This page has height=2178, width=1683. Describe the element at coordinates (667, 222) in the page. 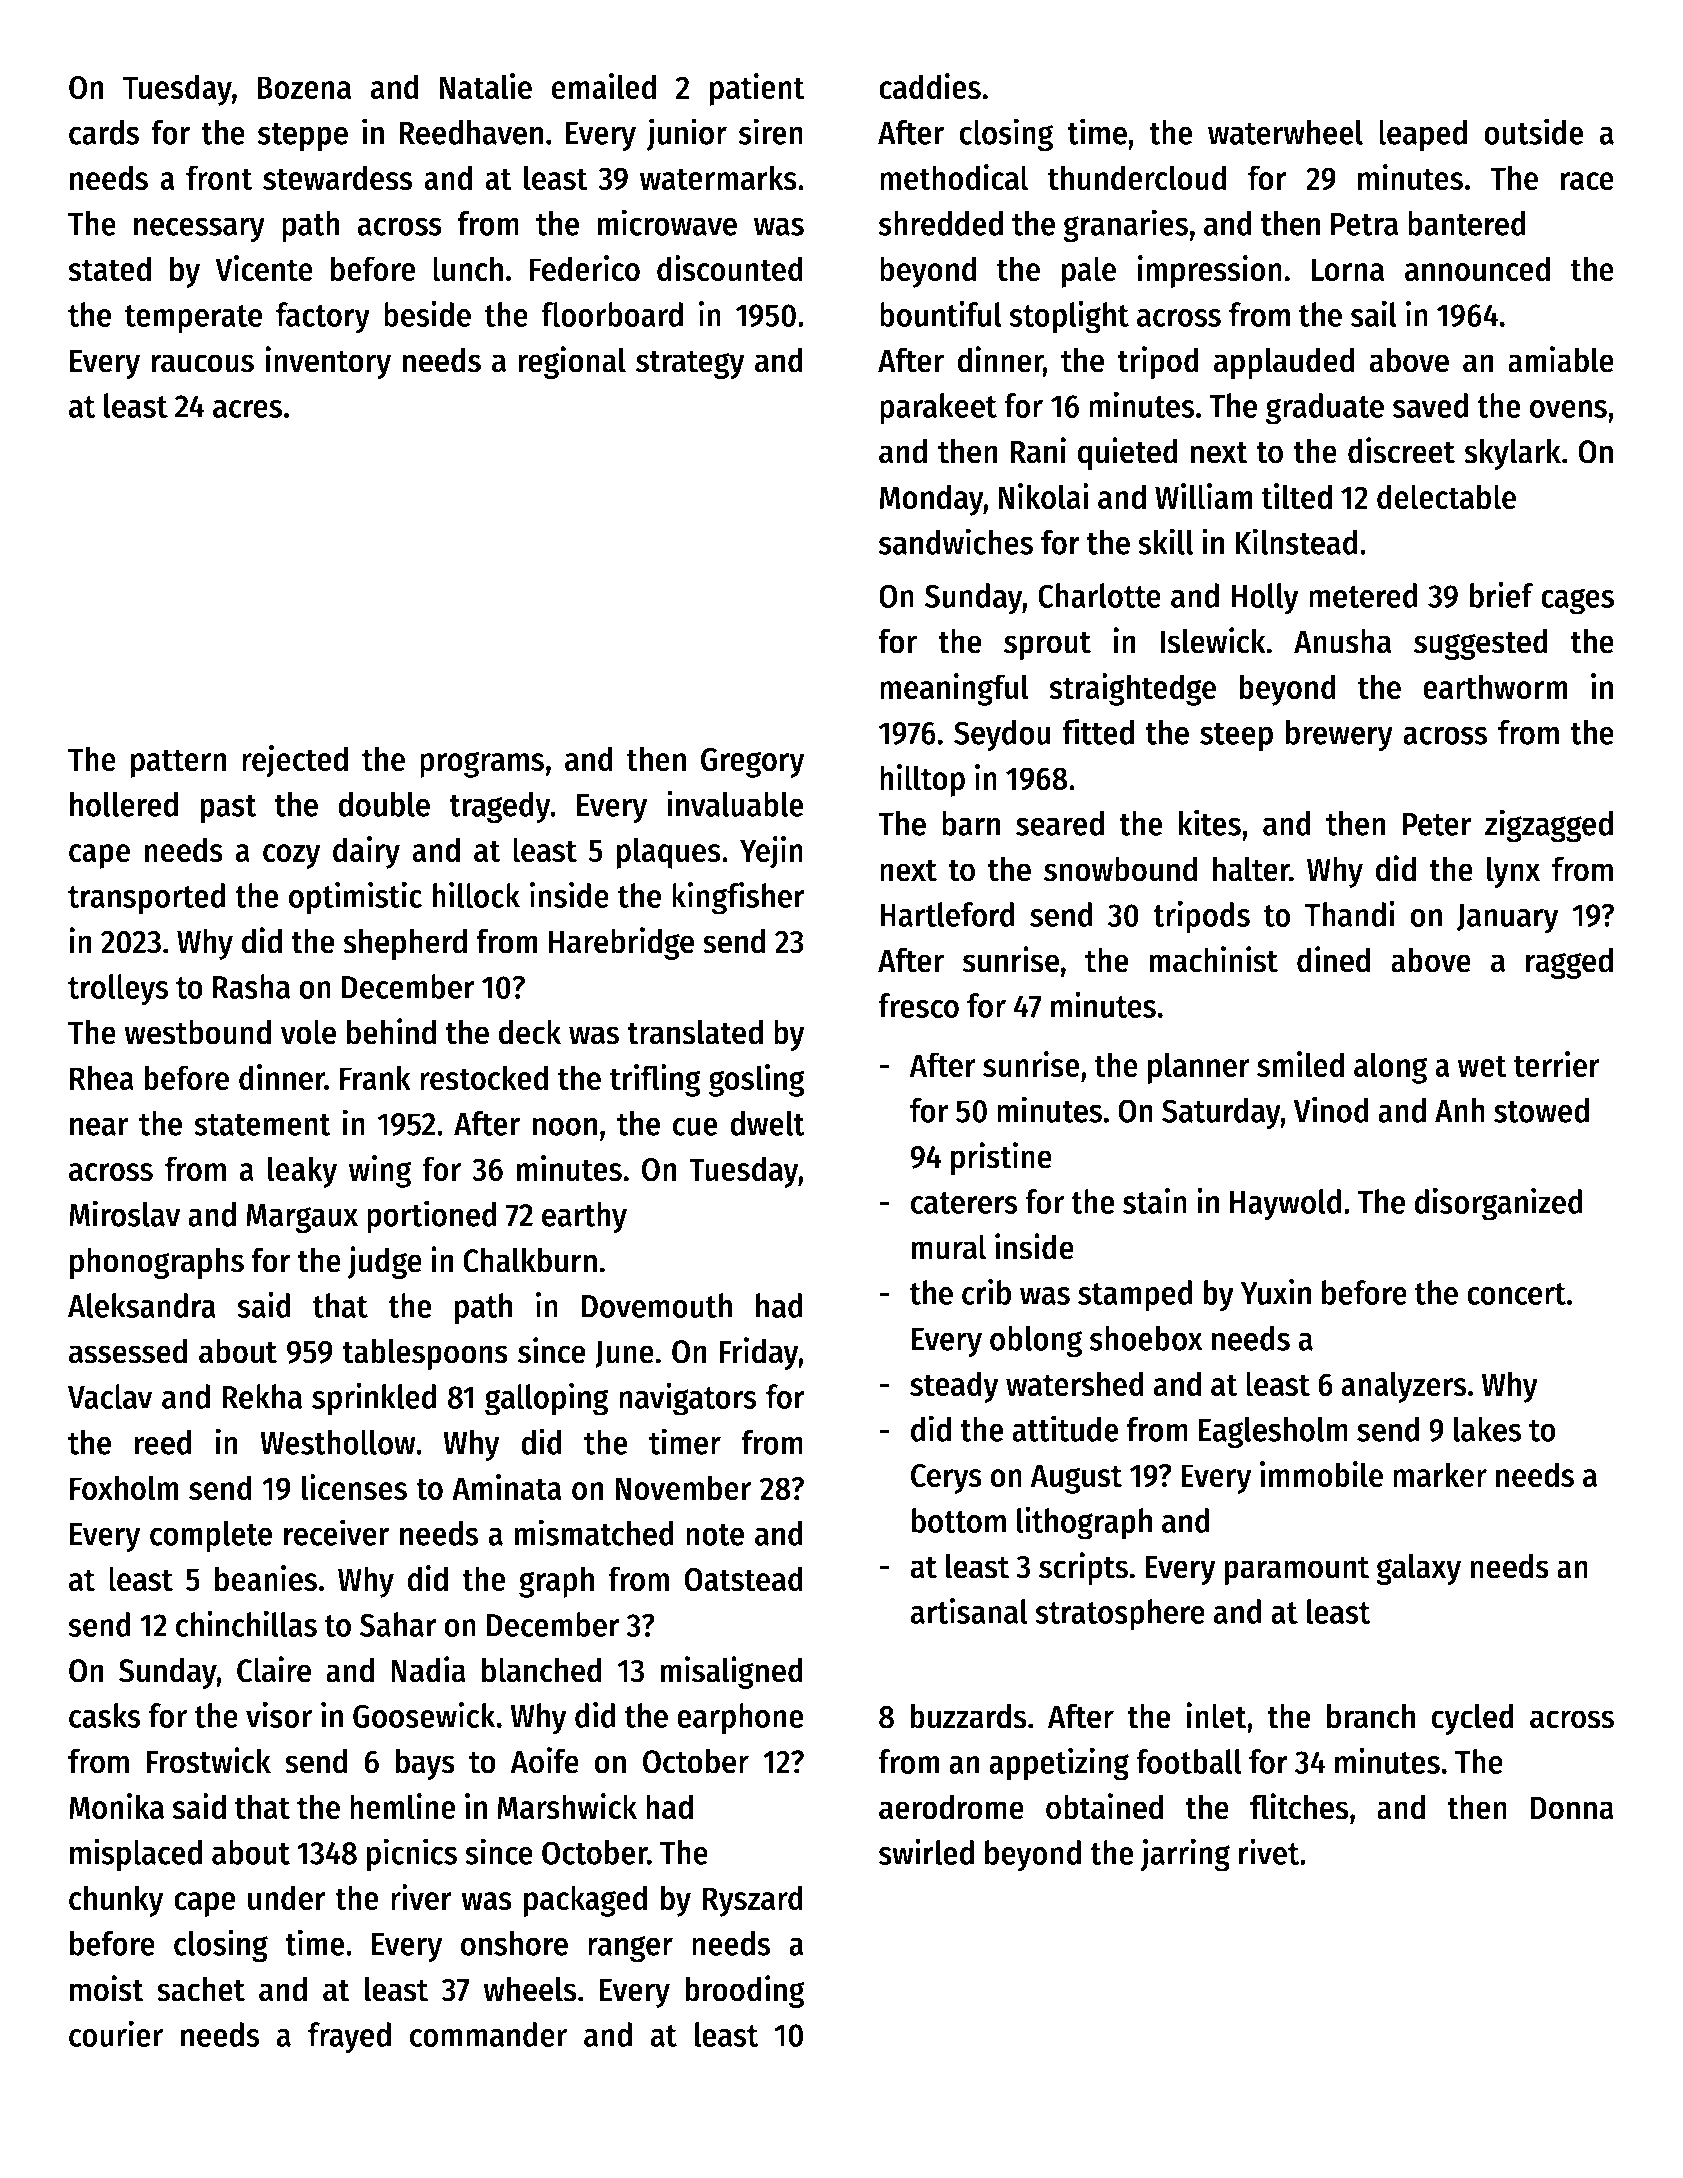

I see `microwave` at that location.
